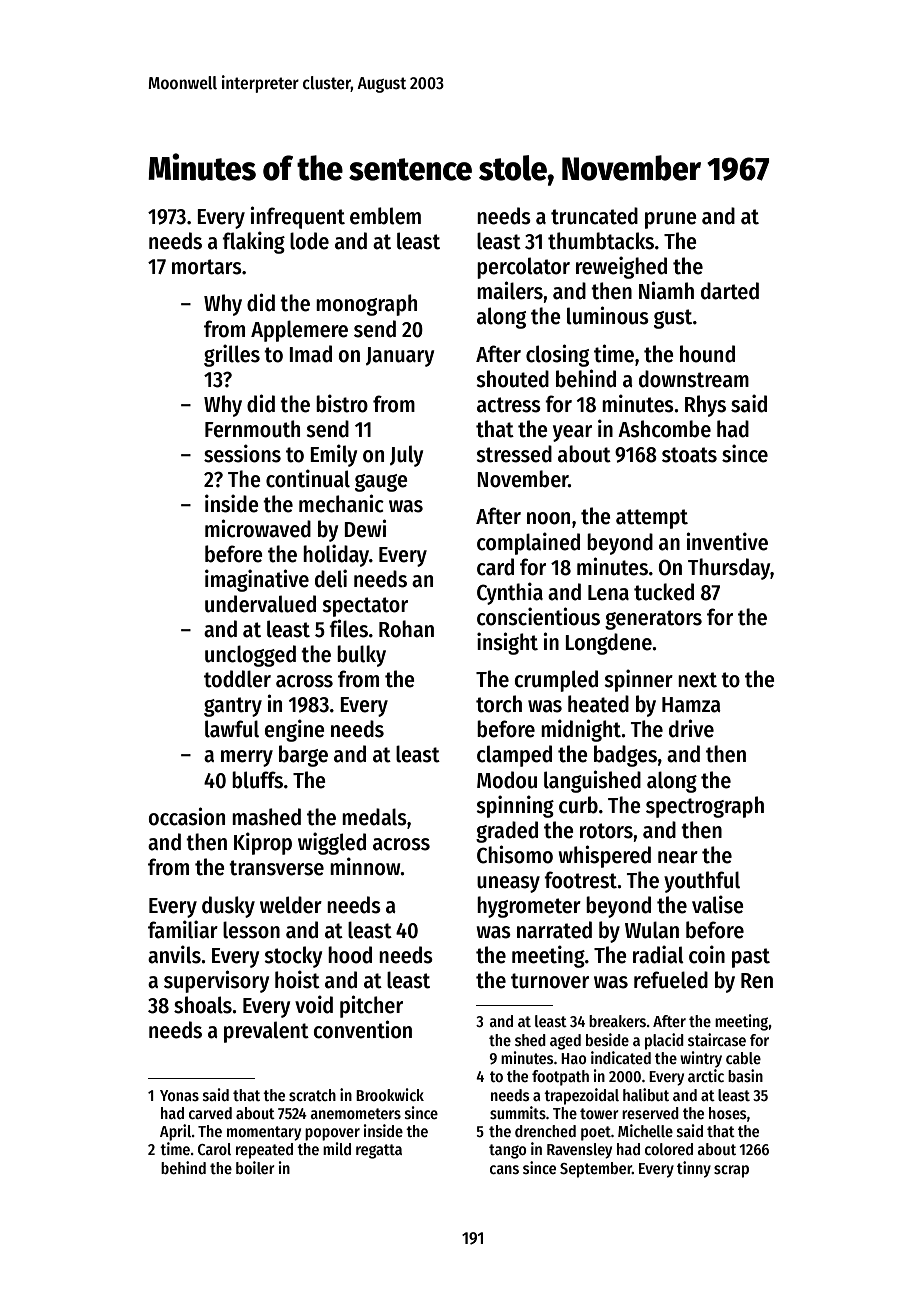 The height and width of the image is (1314, 924). What do you see at coordinates (495, 567) in the image?
I see `card` at bounding box center [495, 567].
